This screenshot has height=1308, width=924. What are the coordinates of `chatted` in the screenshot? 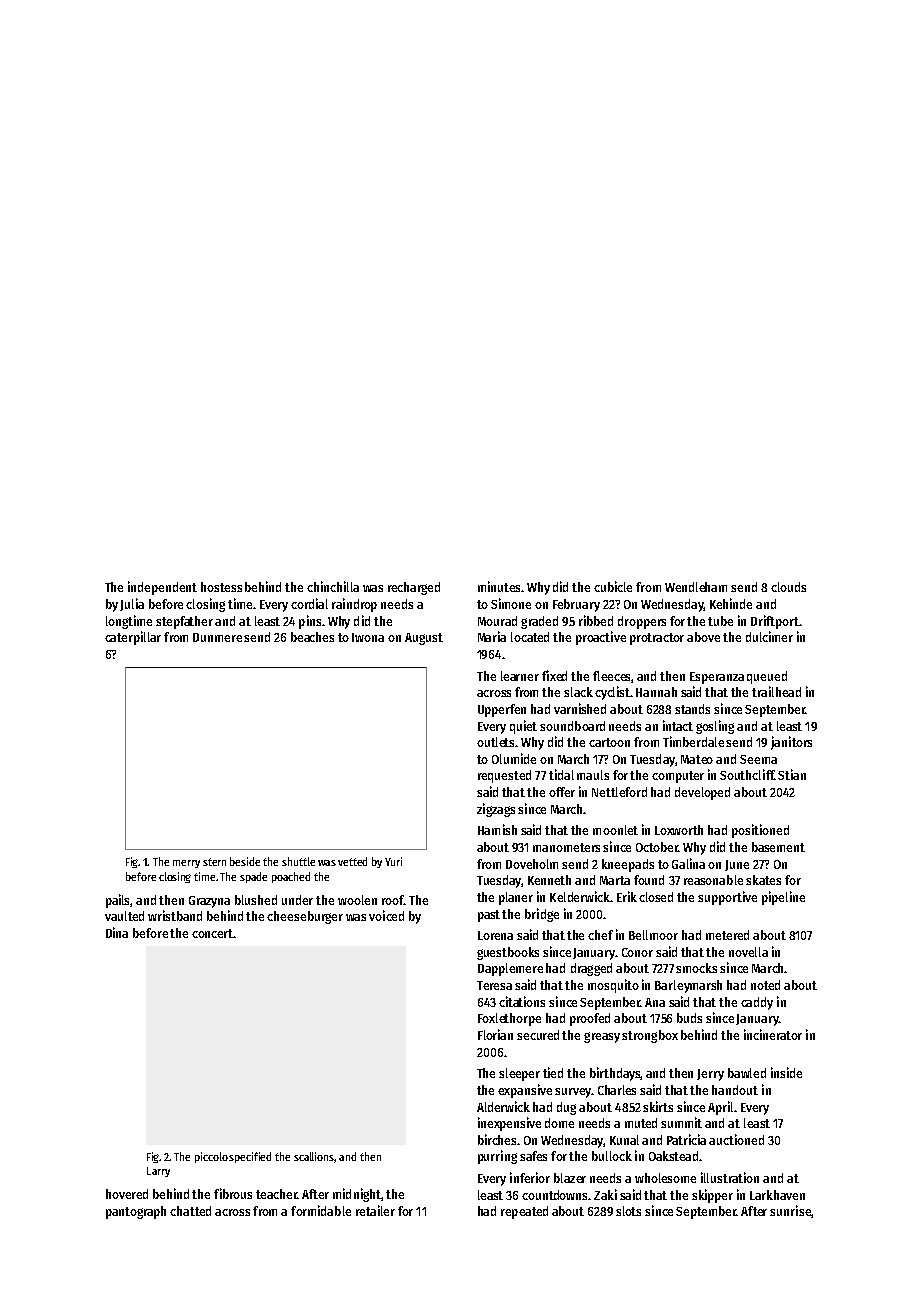 It's located at (190, 1211).
